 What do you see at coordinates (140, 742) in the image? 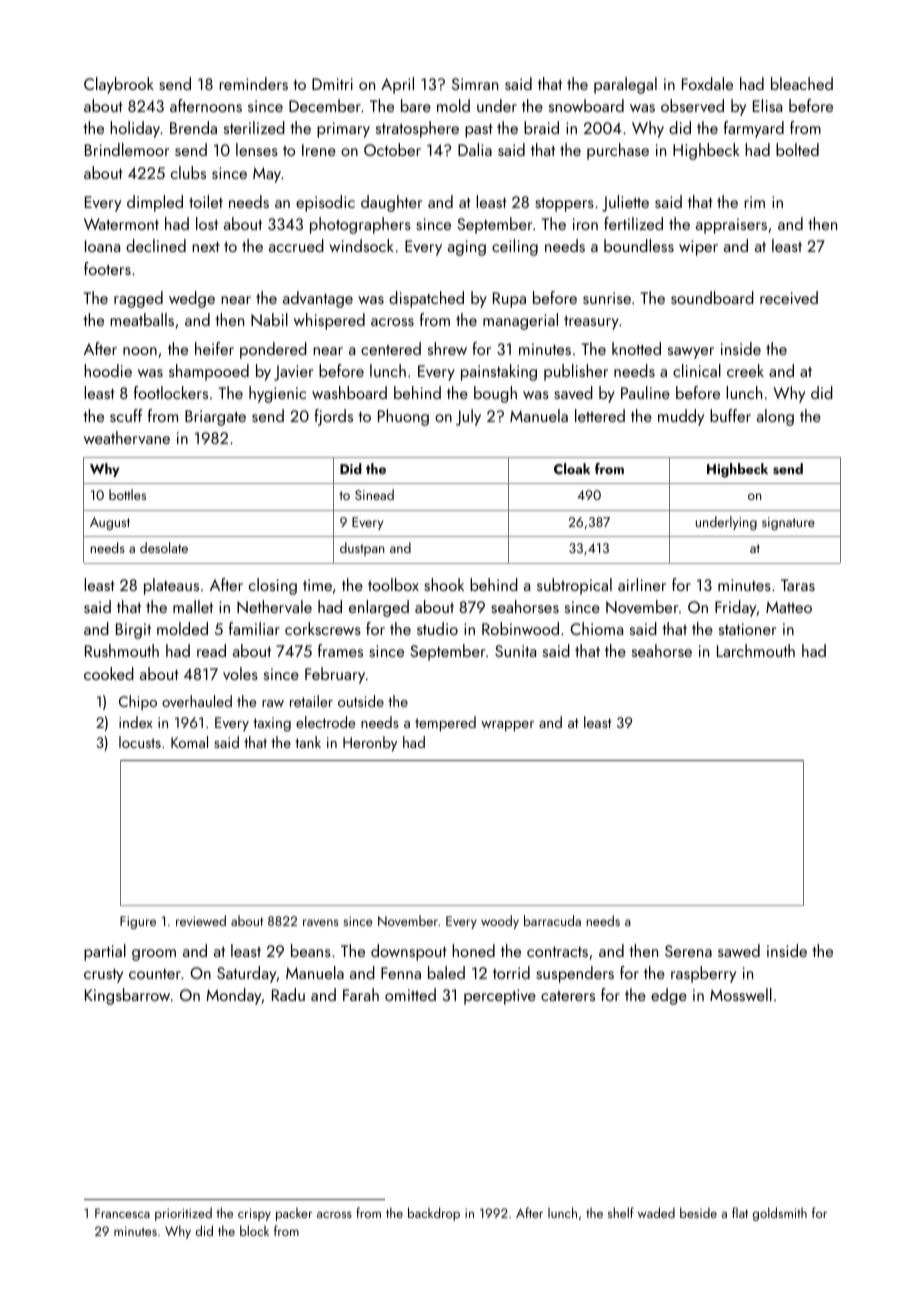
I see `locusts` at bounding box center [140, 742].
